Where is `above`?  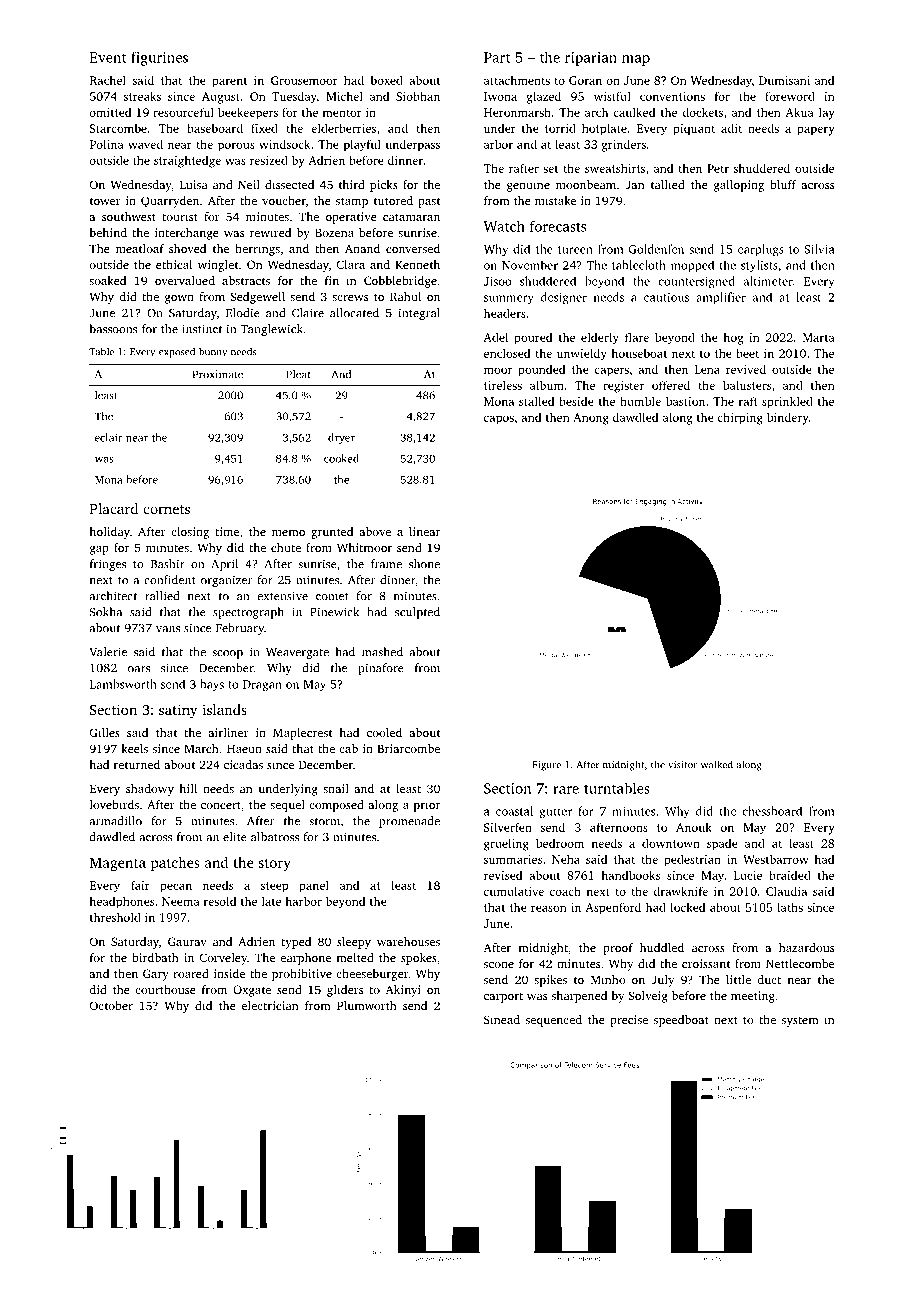
above is located at coordinates (375, 531).
